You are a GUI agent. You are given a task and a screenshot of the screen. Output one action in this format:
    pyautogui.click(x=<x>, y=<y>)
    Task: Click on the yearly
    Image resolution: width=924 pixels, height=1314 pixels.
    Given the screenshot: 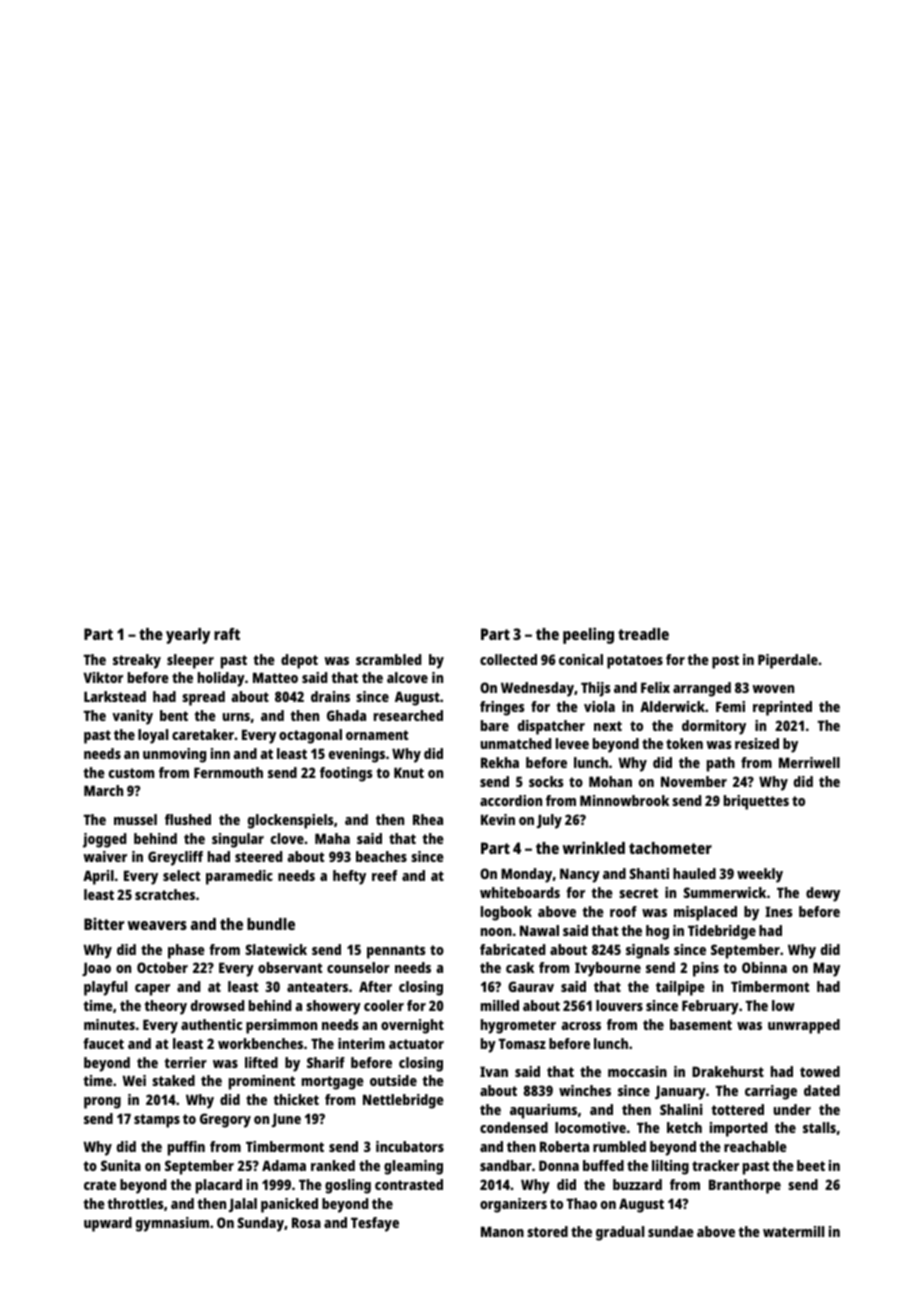 What is the action you would take?
    pyautogui.click(x=188, y=636)
